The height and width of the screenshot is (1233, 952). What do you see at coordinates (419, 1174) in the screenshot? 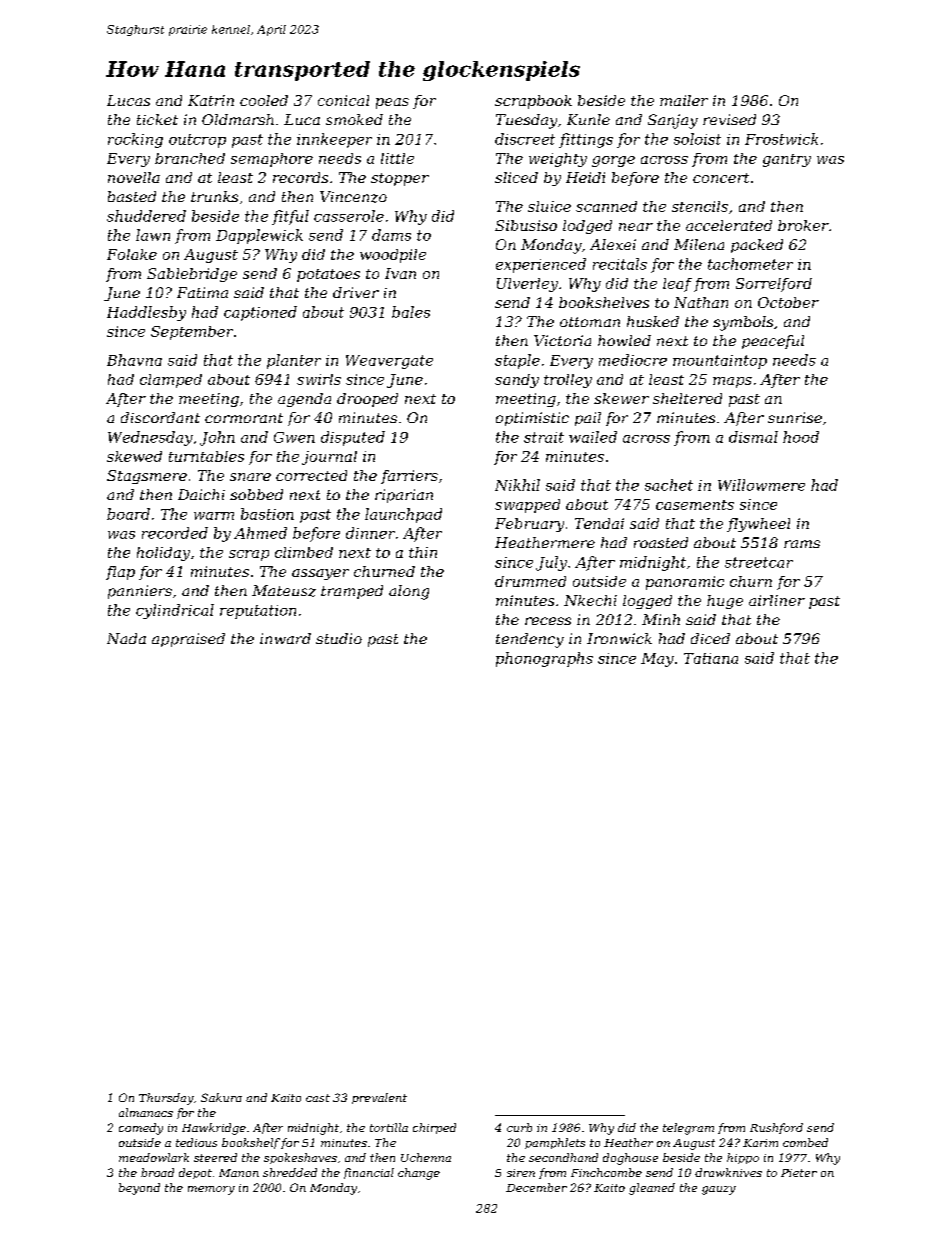
I see `change` at bounding box center [419, 1174].
